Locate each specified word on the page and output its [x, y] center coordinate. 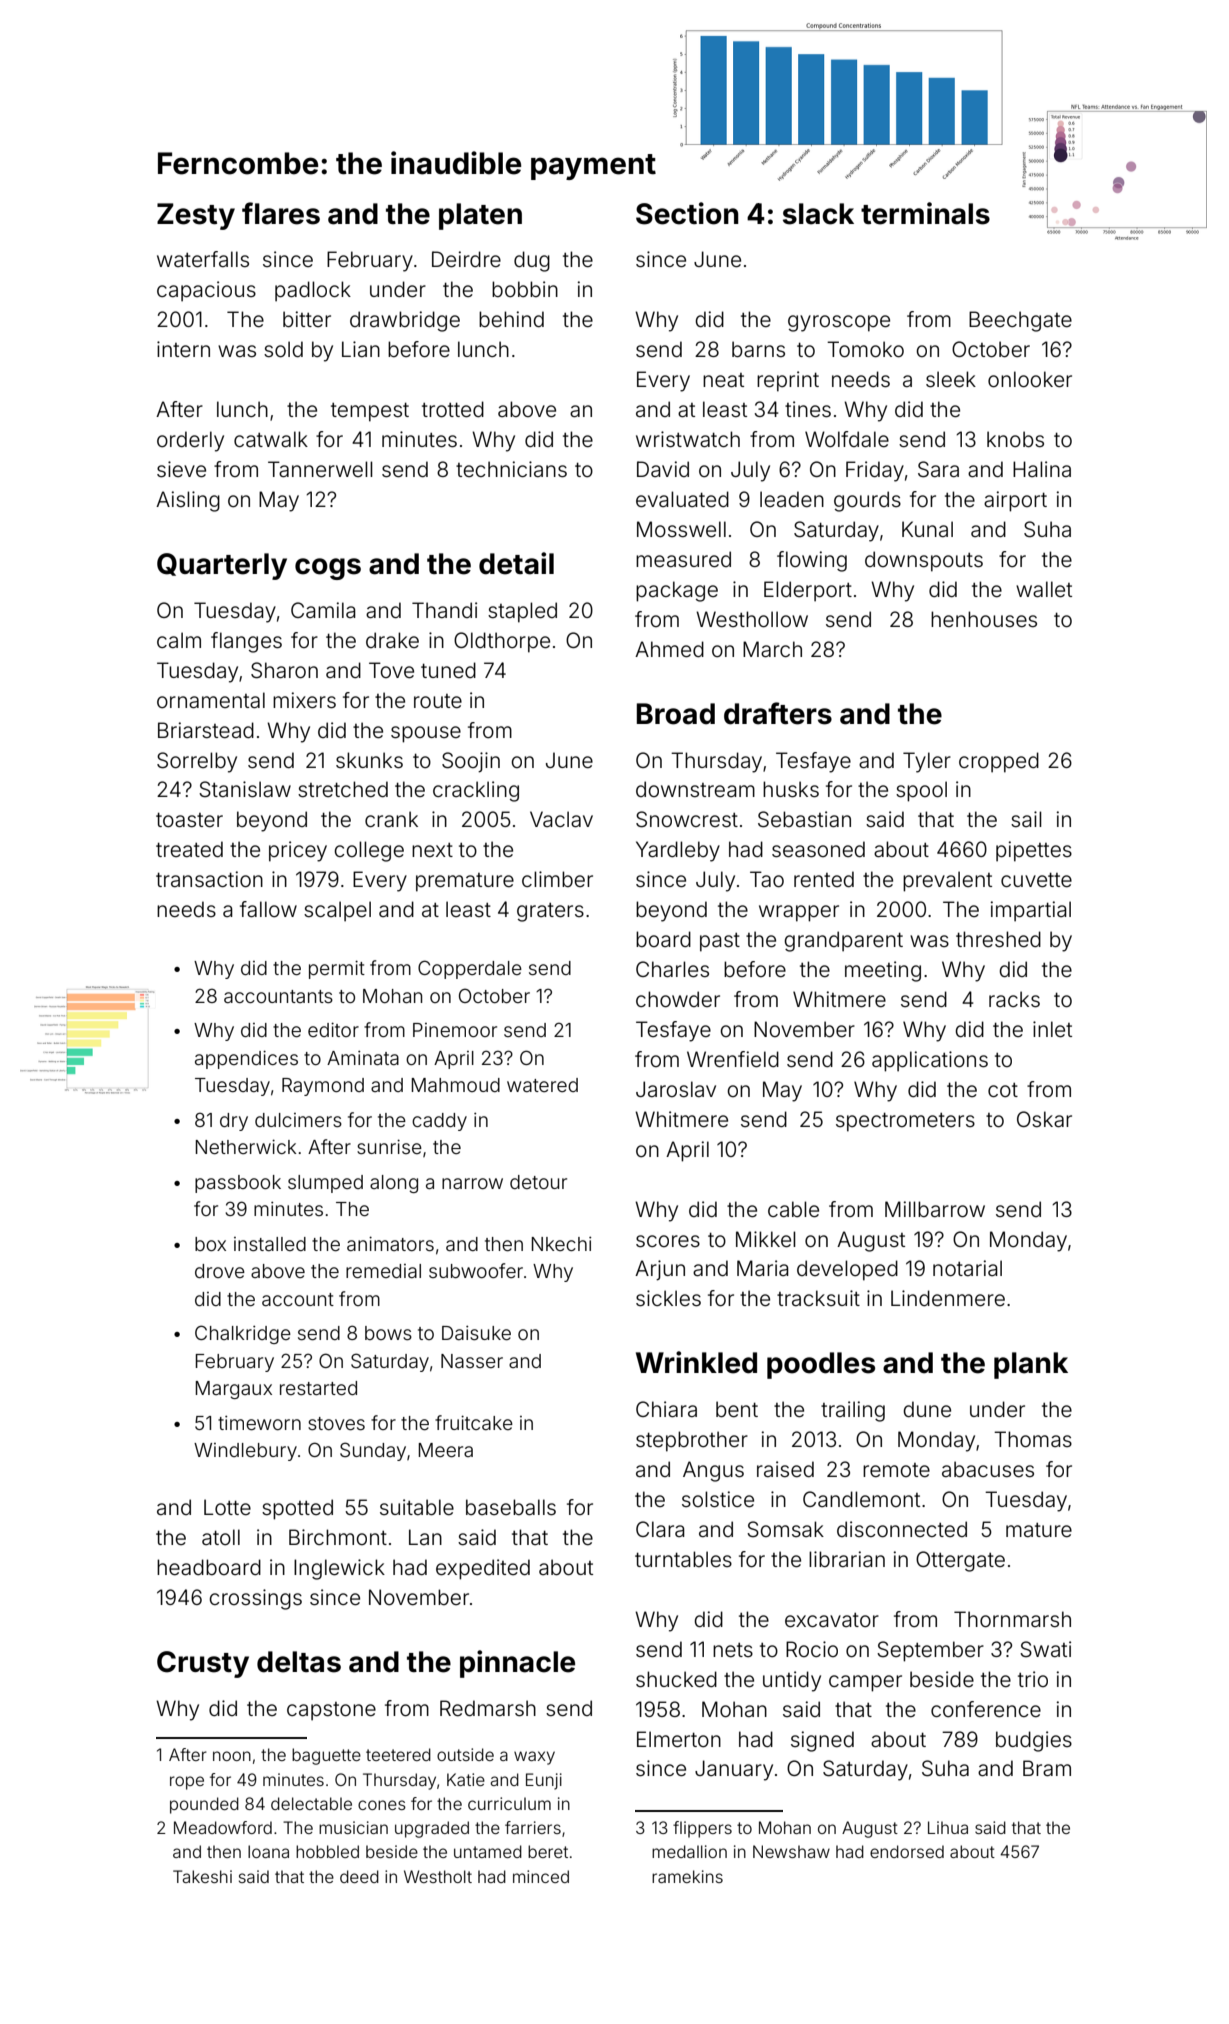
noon [232, 1756]
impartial [1031, 911]
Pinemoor [455, 1030]
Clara [660, 1529]
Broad [676, 714]
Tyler [927, 762]
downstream [695, 789]
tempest [370, 412]
